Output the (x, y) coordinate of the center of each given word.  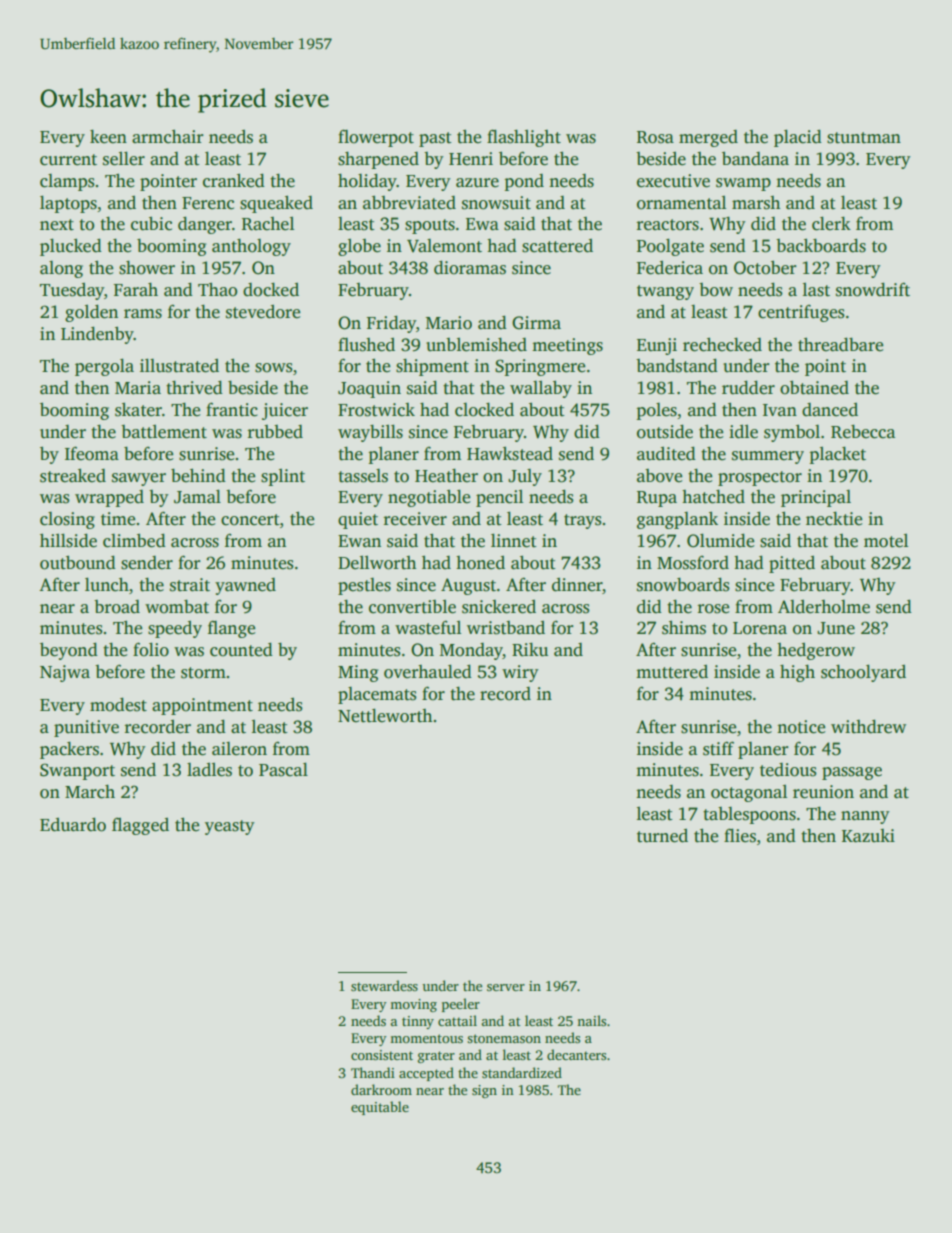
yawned (245, 586)
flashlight (524, 138)
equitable (380, 1108)
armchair (168, 137)
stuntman (864, 138)
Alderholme (824, 607)
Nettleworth (385, 715)
